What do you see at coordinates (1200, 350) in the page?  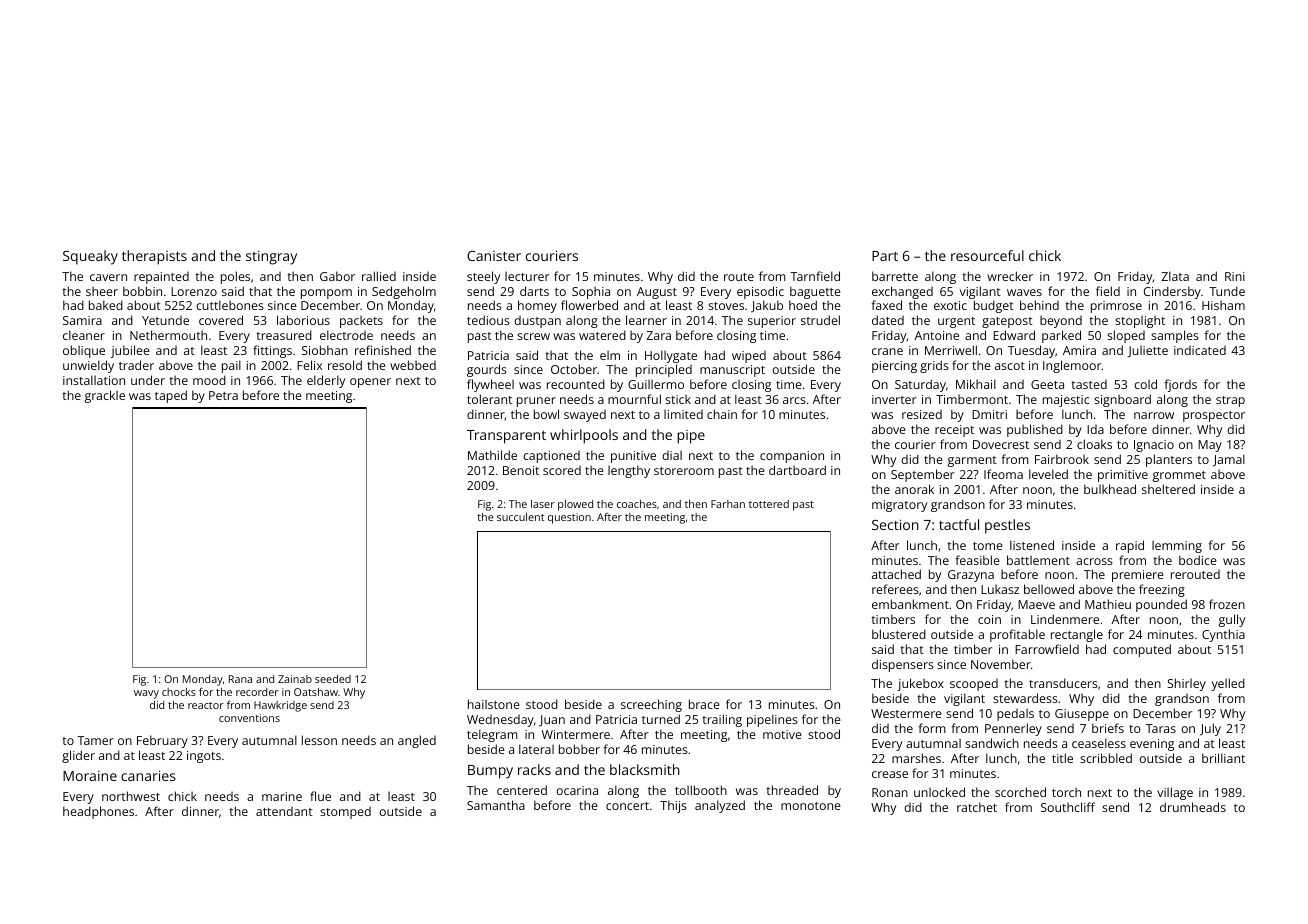 I see `indicated` at bounding box center [1200, 350].
